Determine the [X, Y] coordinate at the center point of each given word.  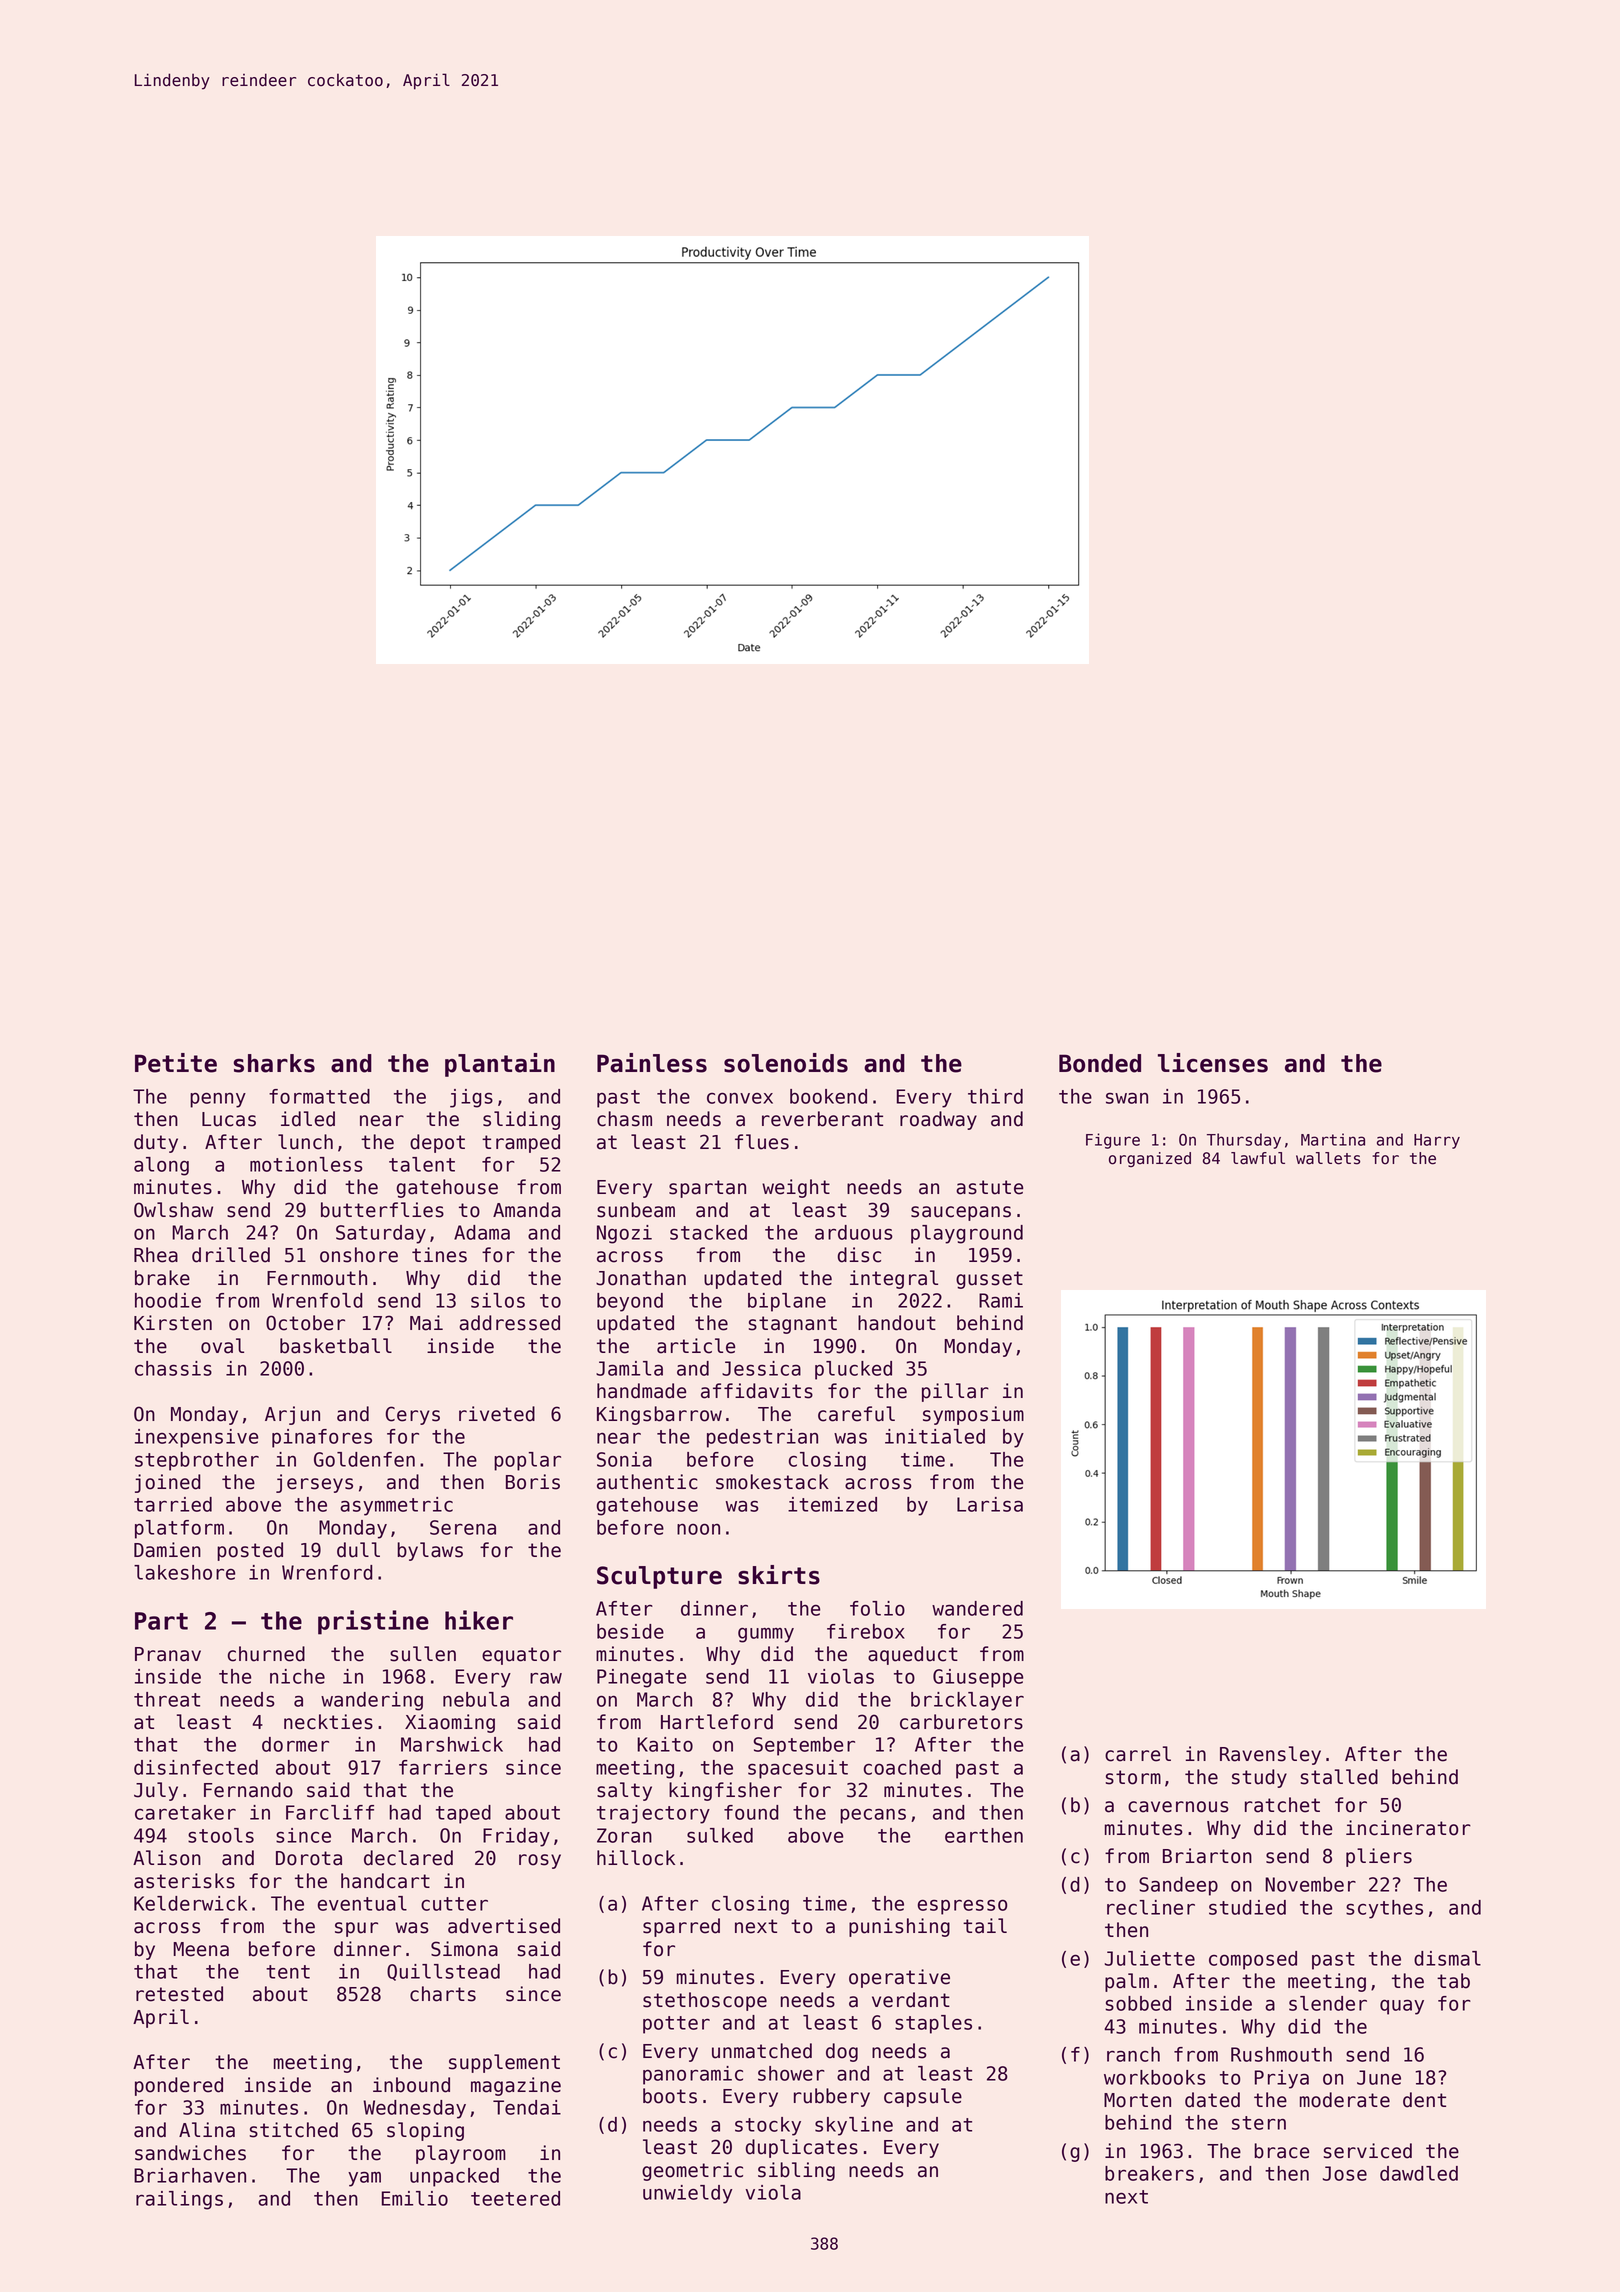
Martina [1333, 1139]
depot [437, 1143]
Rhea [156, 1255]
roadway [938, 1120]
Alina [207, 2130]
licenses [1213, 1063]
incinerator [1408, 1828]
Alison [167, 1858]
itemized [832, 1504]
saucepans [961, 1213]
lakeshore [184, 1572]
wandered [977, 1608]
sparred [681, 1927]
